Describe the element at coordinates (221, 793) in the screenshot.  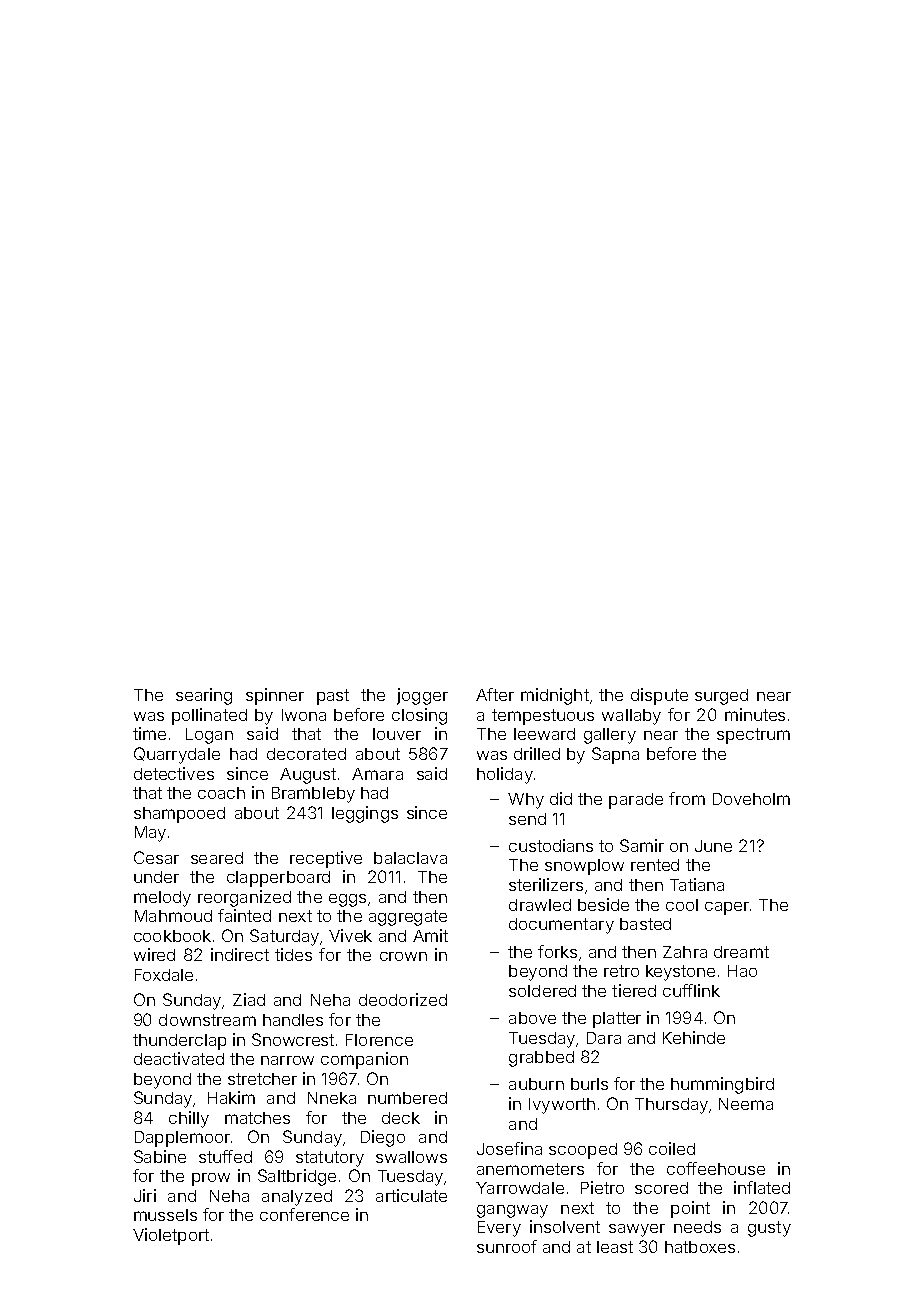
I see `coach` at that location.
